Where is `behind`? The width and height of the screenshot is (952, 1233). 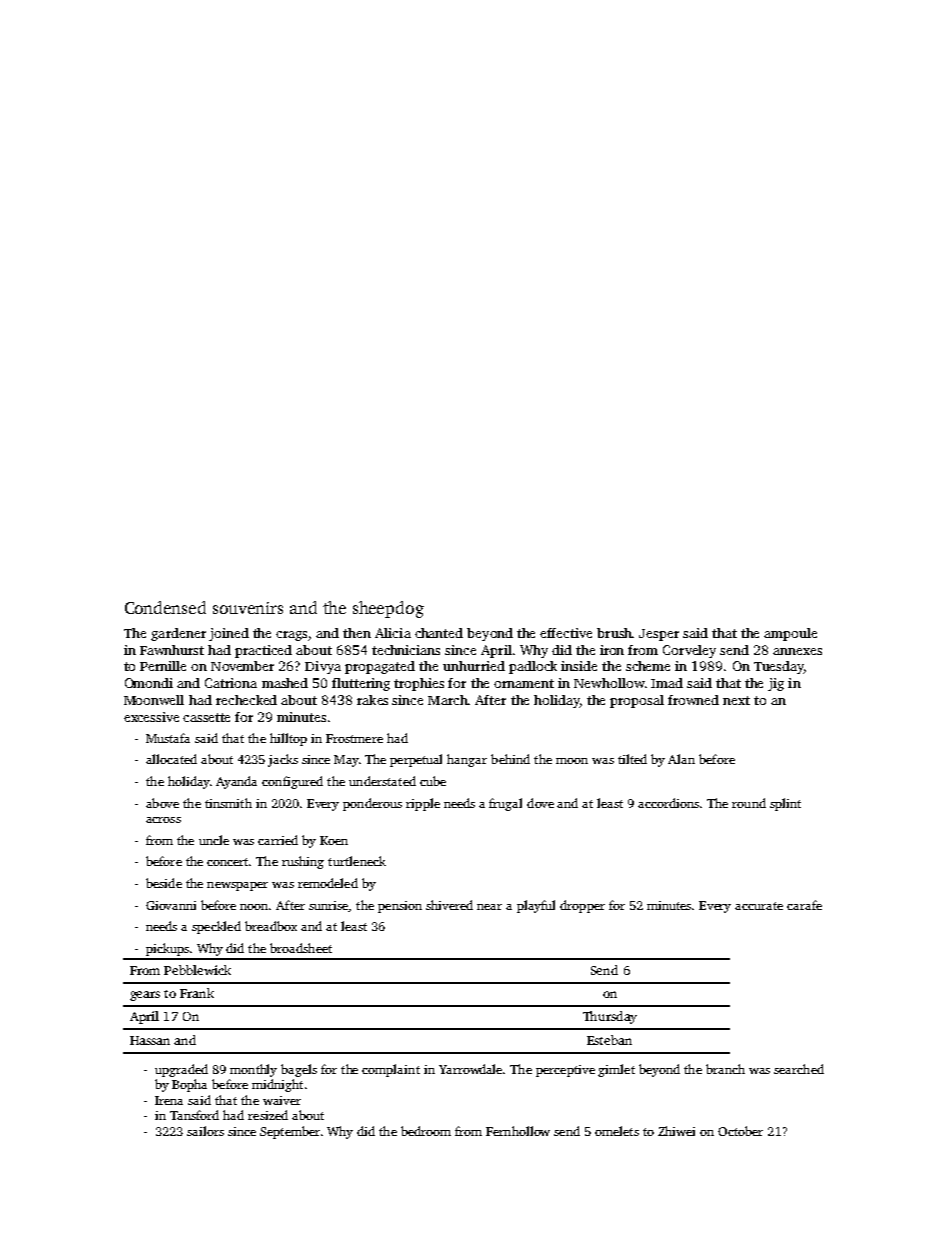 behind is located at coordinates (510, 759).
